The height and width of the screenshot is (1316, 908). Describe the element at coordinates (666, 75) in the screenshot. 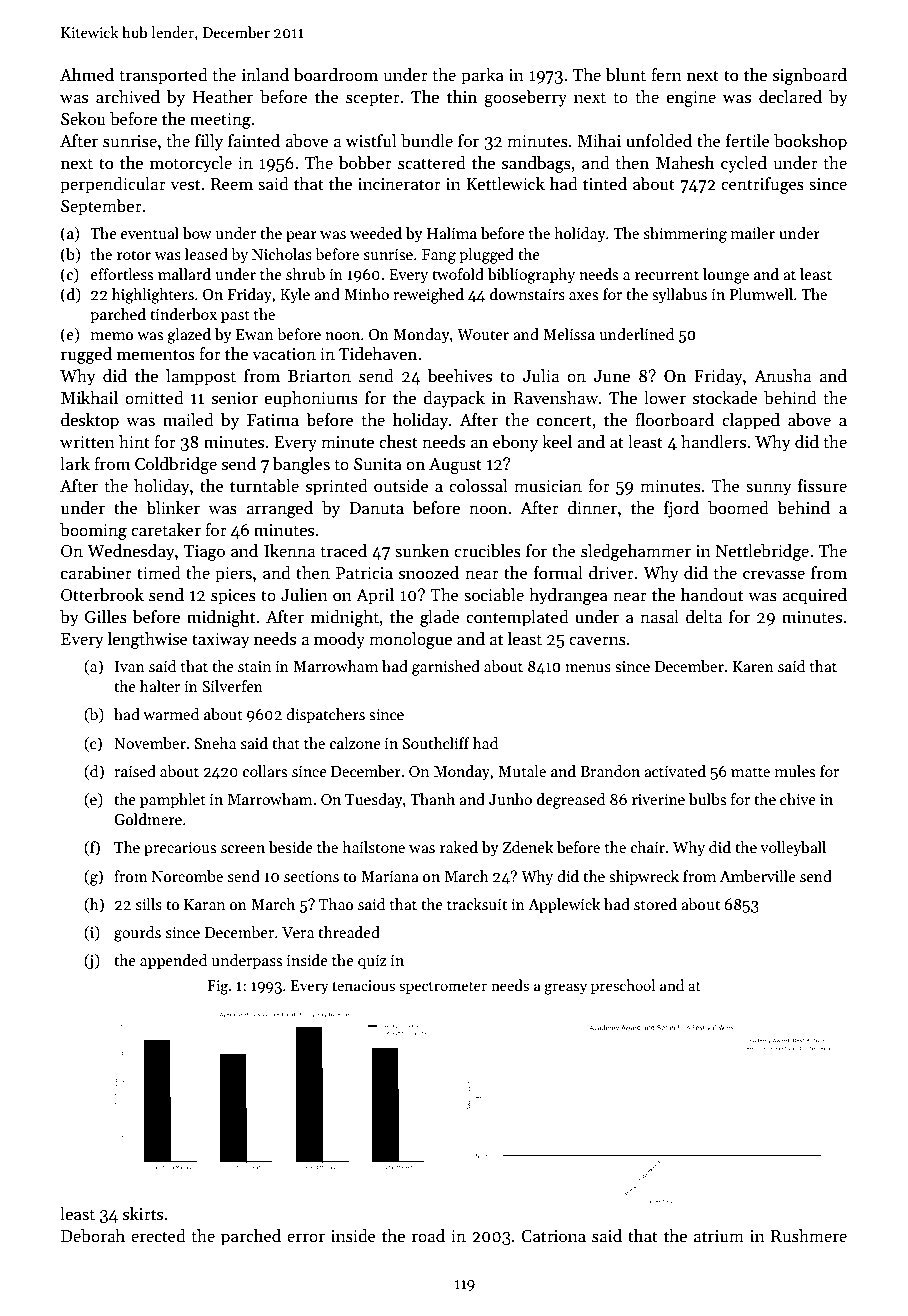

I see `fern` at that location.
